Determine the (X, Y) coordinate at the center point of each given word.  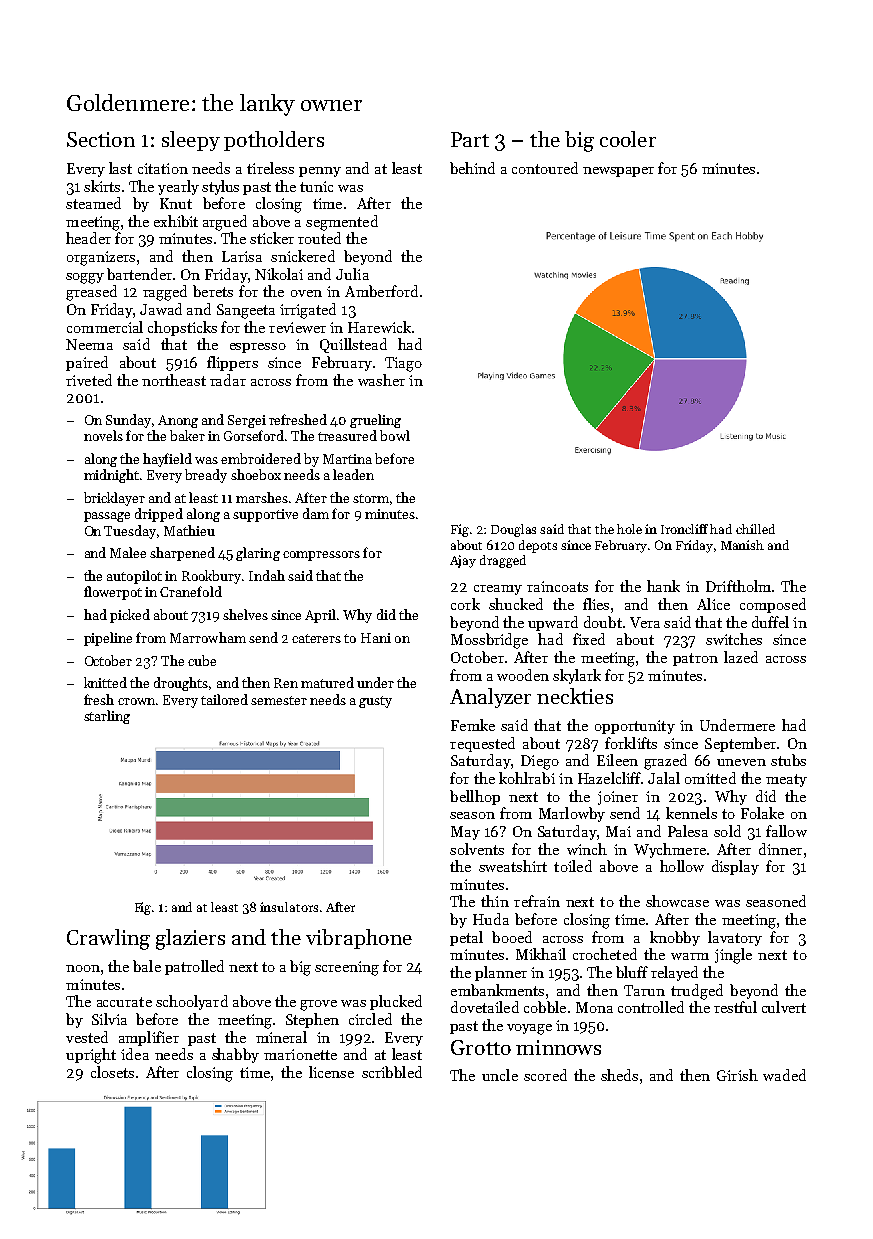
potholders (274, 141)
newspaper (618, 172)
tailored (224, 699)
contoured (545, 168)
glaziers (190, 939)
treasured (347, 435)
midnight (111, 476)
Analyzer (490, 698)
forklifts (631, 743)
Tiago (403, 364)
